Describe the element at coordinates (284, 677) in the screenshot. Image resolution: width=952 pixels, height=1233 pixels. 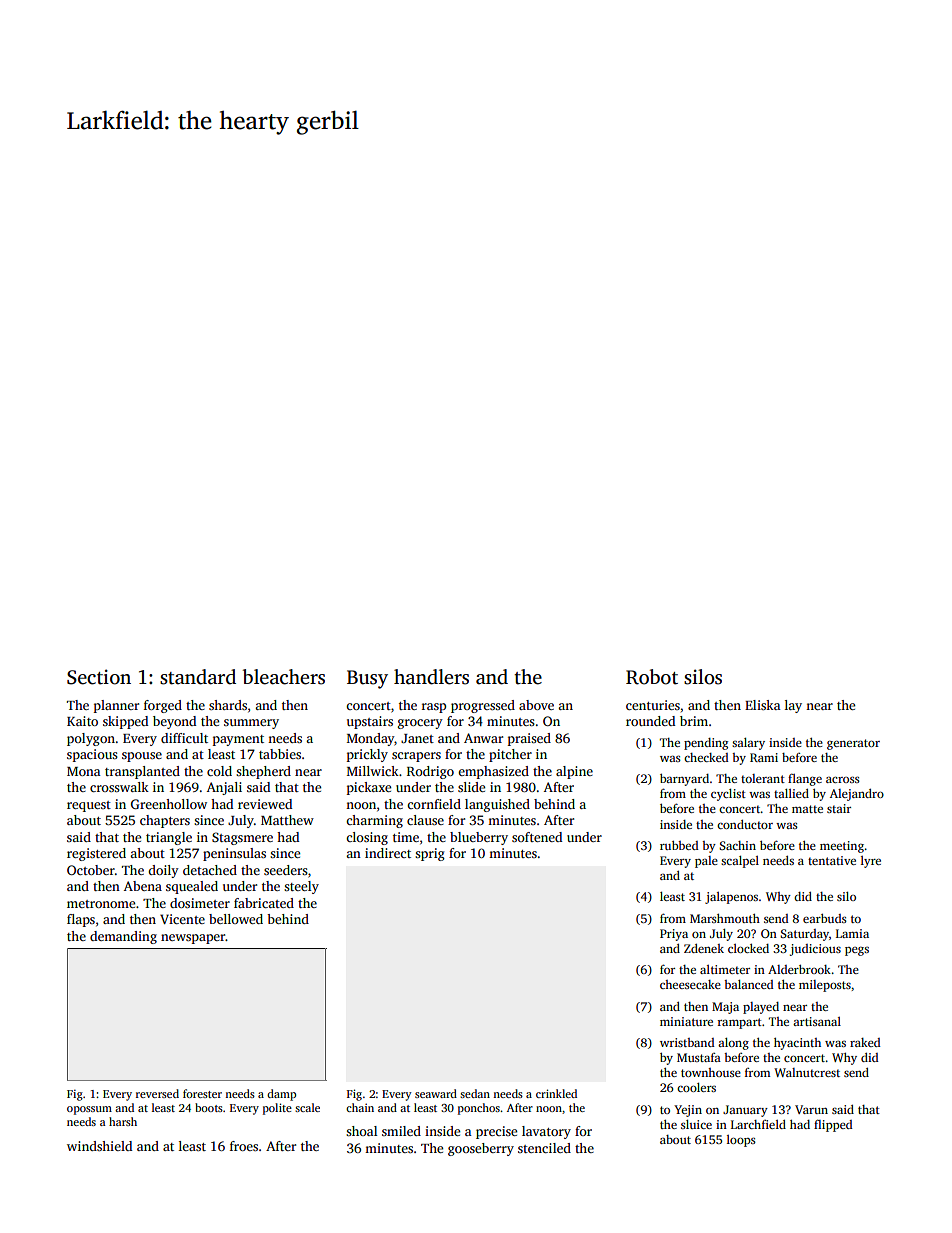
I see `bleachers` at that location.
